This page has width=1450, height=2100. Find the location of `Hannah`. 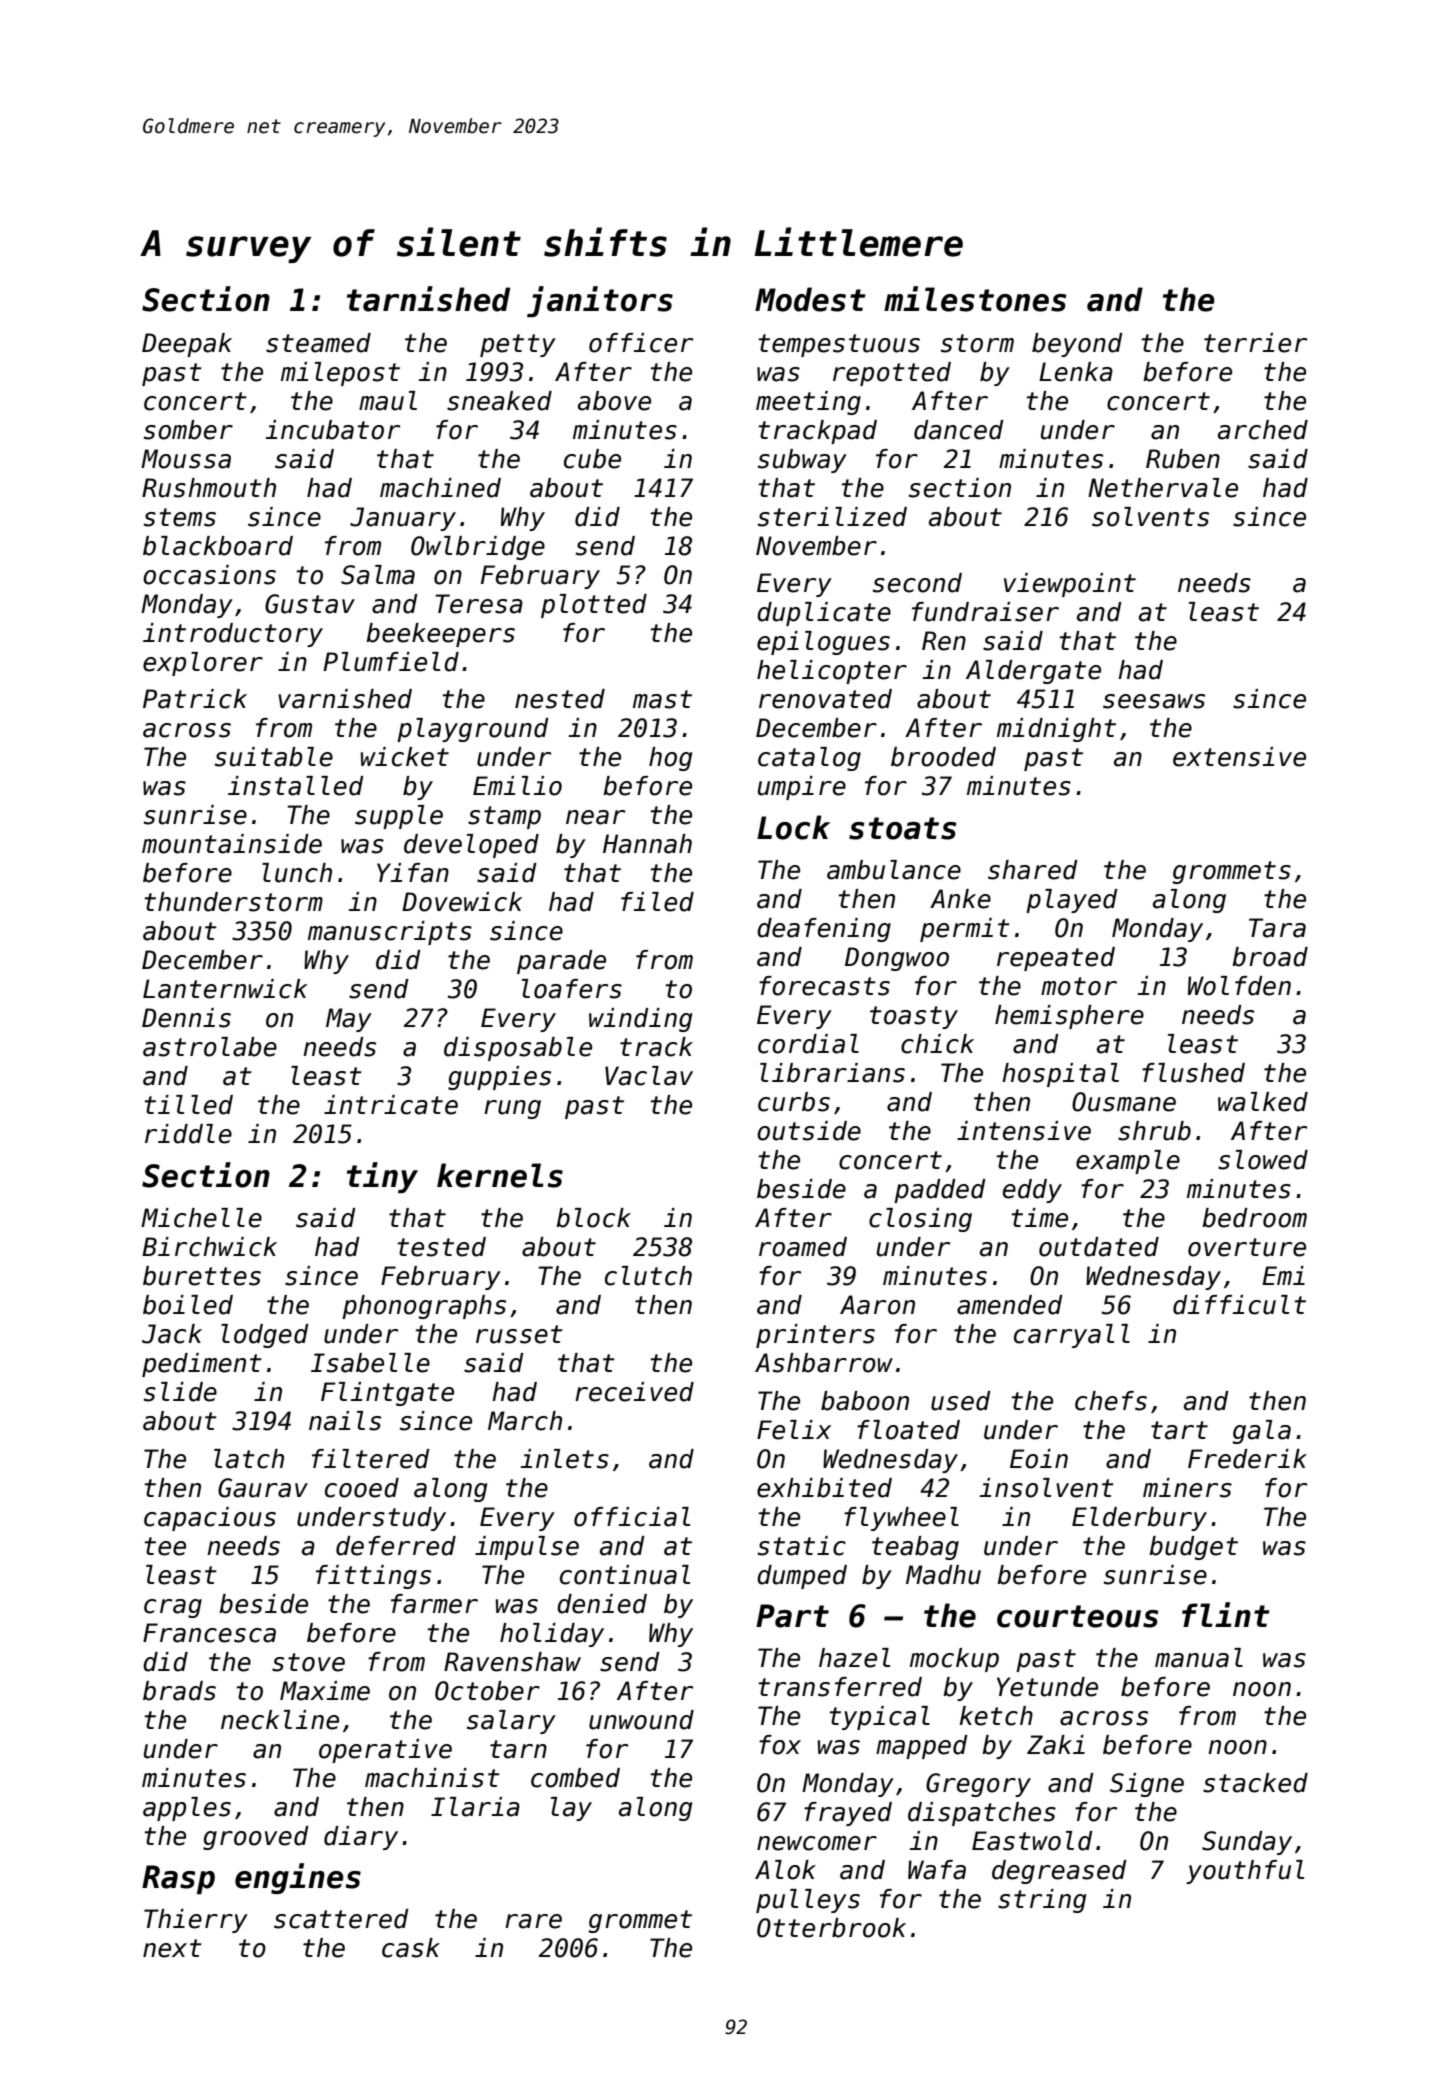

Hannah is located at coordinates (647, 844).
